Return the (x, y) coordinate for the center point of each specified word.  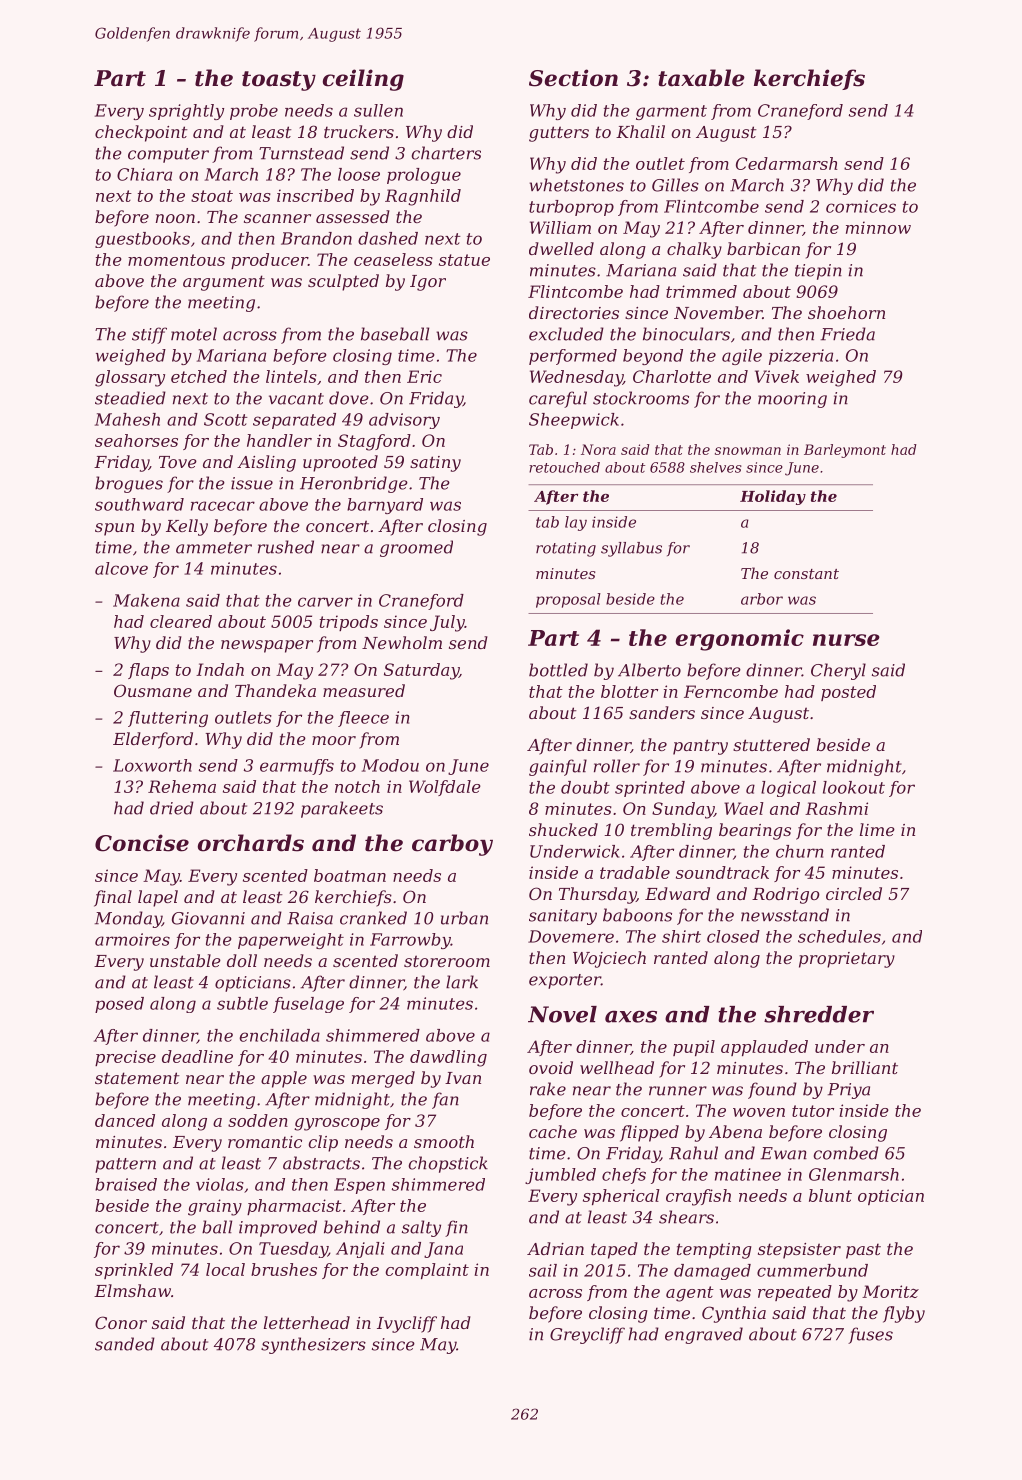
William (560, 227)
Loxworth (152, 765)
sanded (125, 1344)
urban (464, 918)
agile (742, 357)
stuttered (771, 744)
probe (254, 112)
